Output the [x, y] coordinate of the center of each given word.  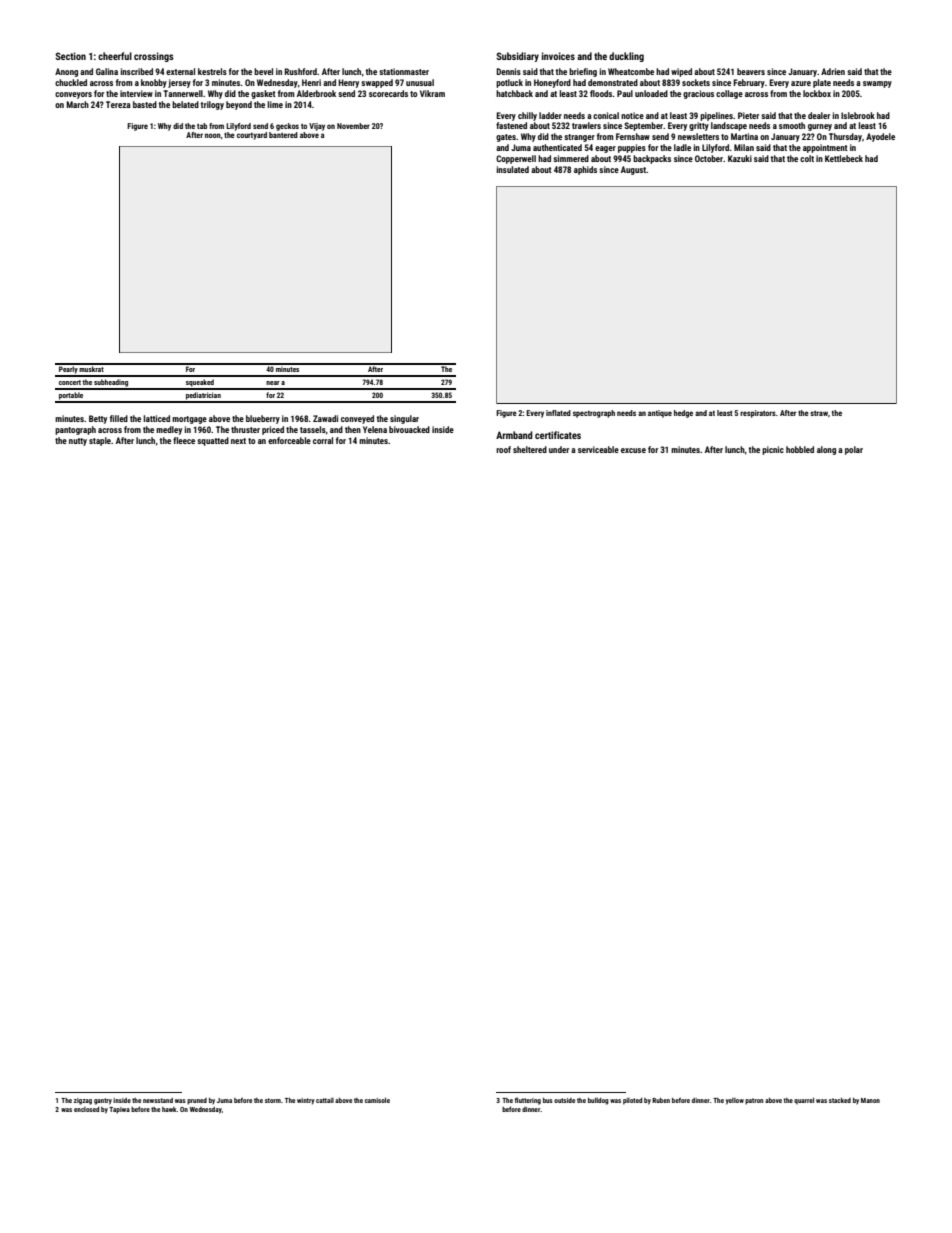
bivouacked [409, 429]
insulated [512, 169]
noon [213, 135]
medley [169, 430]
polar [854, 450]
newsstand [158, 1100]
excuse [633, 450]
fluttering [528, 1101]
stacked [840, 1100]
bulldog [598, 1101]
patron [754, 1101]
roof [503, 449]
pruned [197, 1101]
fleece [184, 440]
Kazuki [740, 158]
